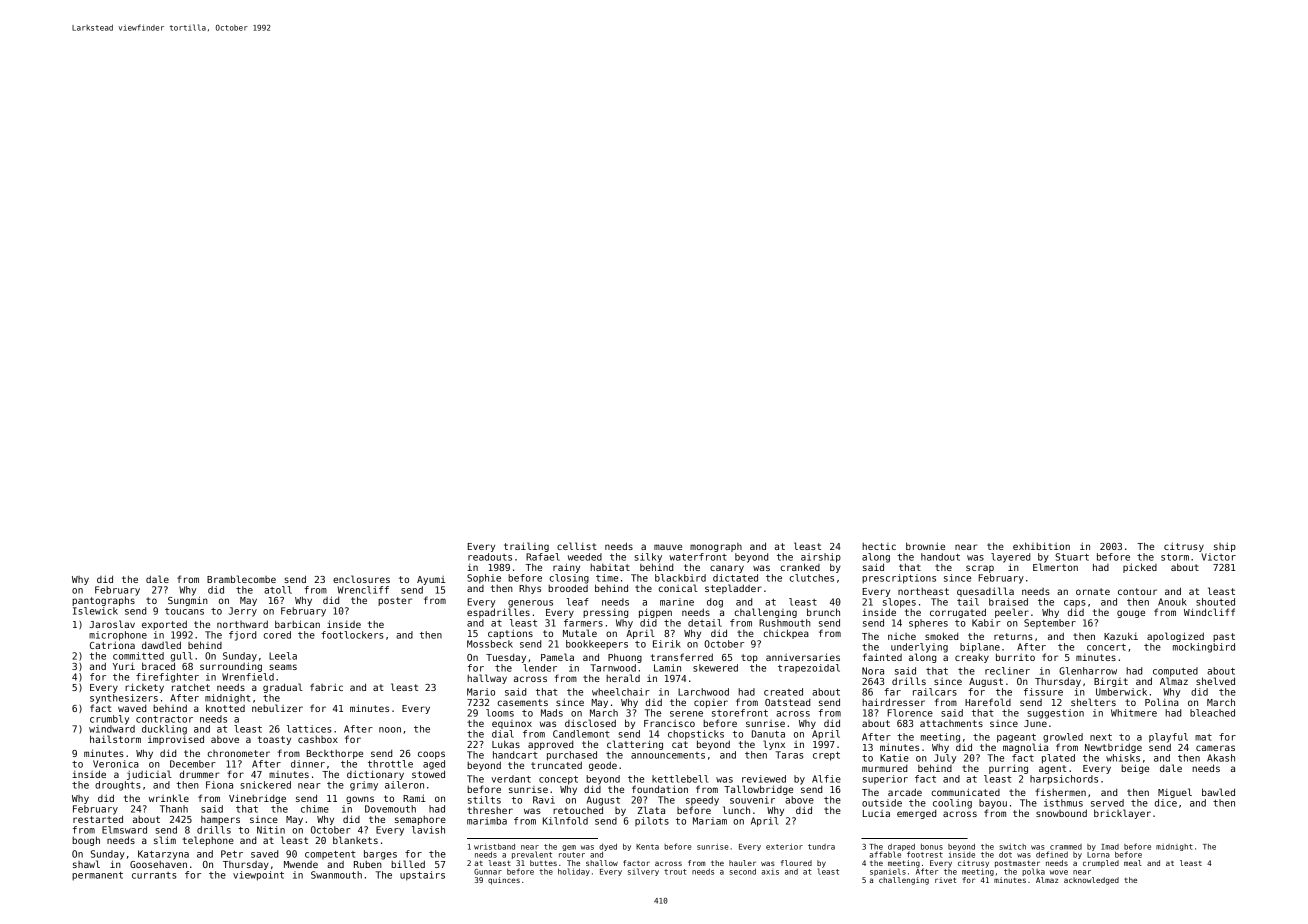 The image size is (1308, 924). Describe the element at coordinates (154, 875) in the screenshot. I see `currants` at that location.
